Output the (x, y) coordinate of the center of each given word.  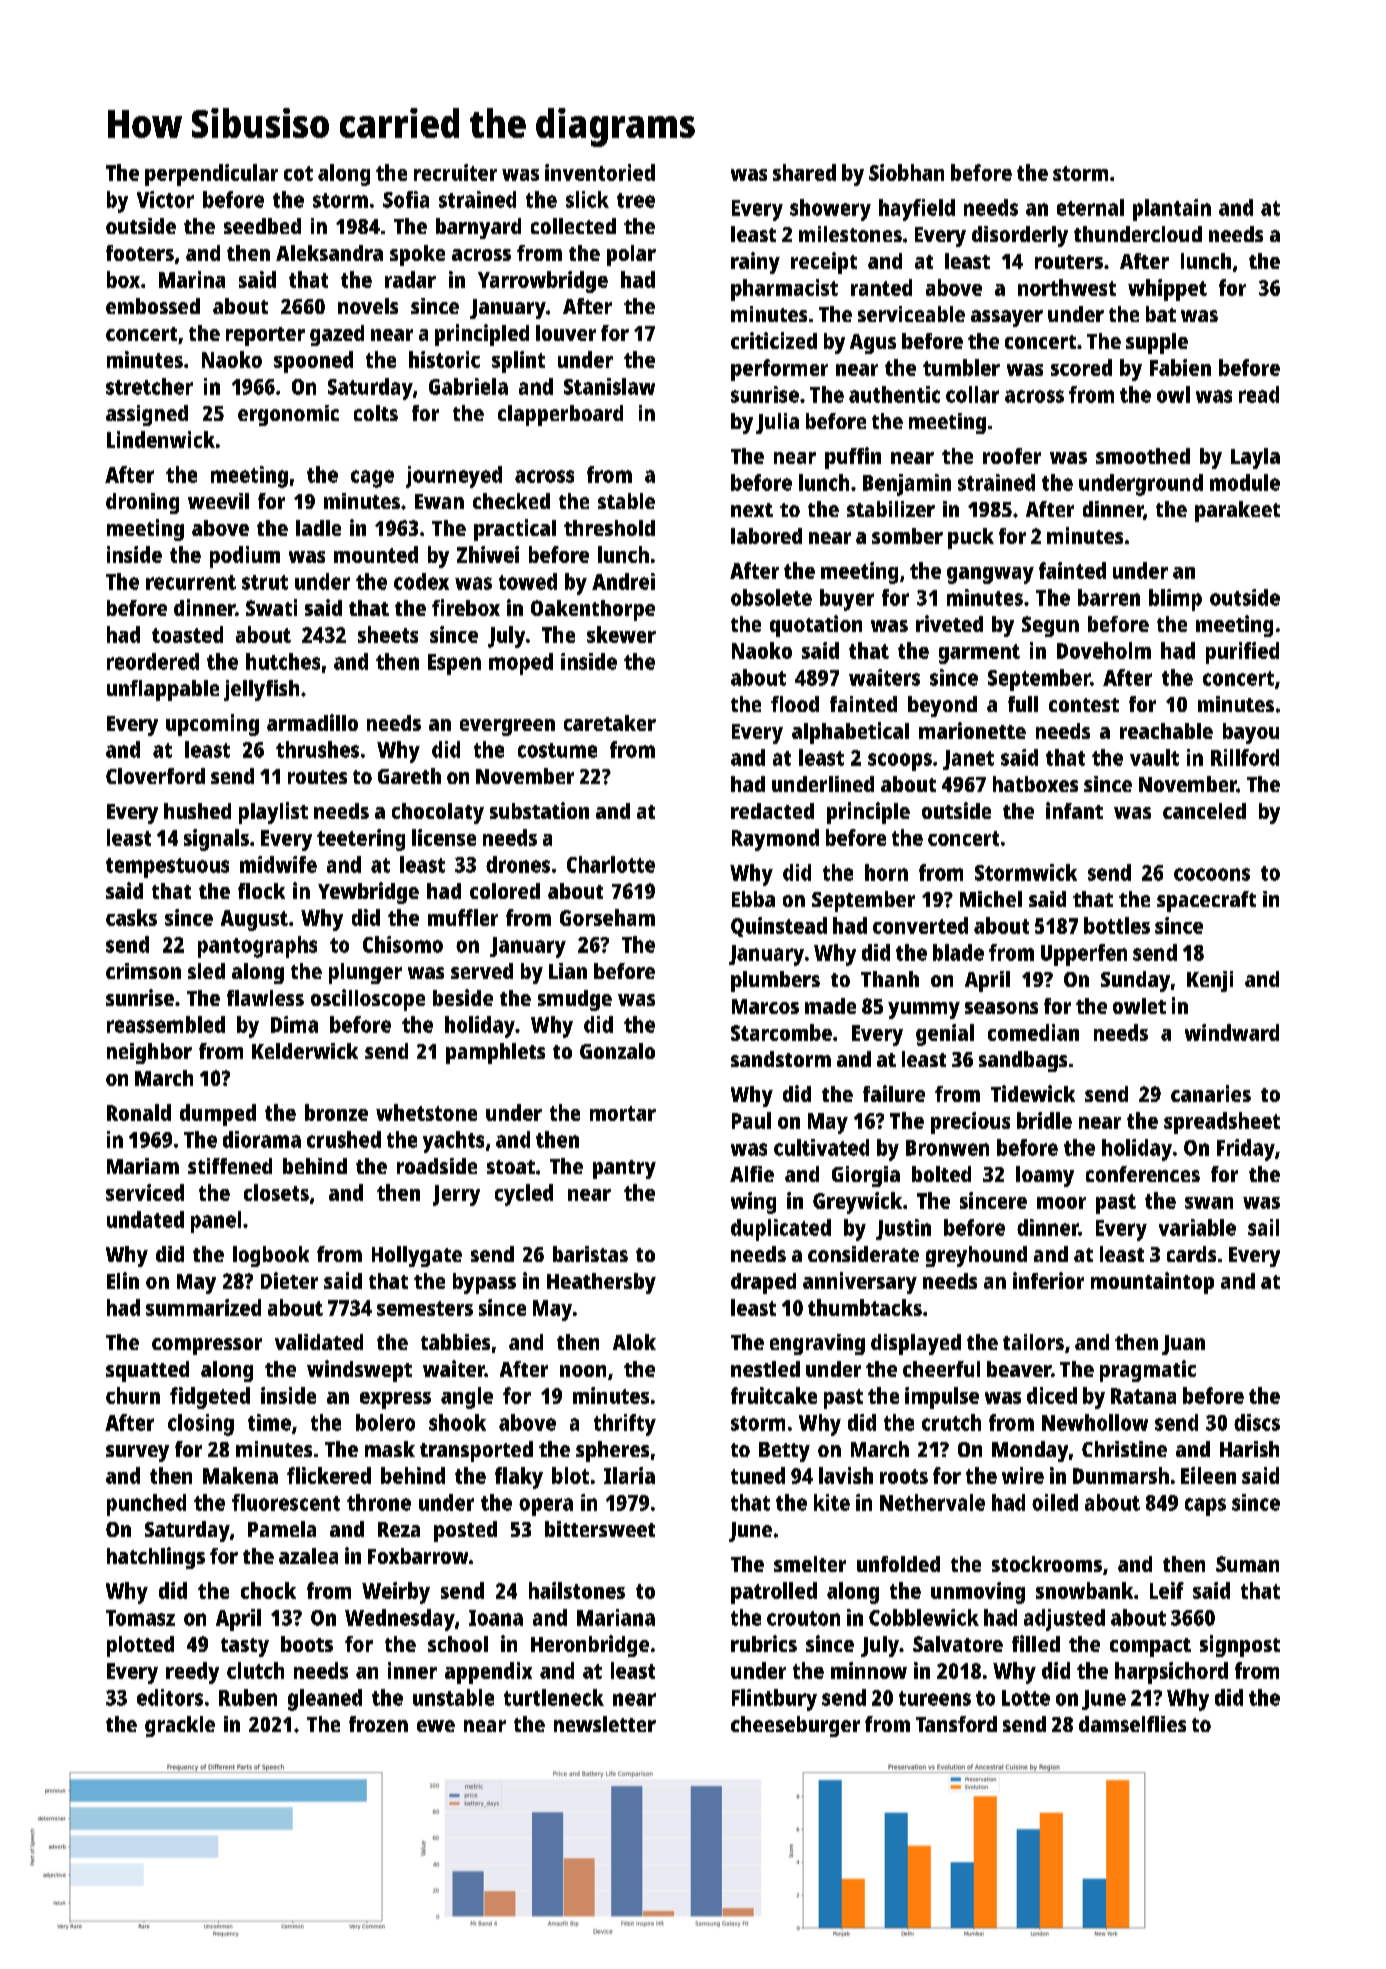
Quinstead (779, 927)
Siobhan (906, 172)
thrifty (625, 1425)
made (830, 1006)
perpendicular (211, 175)
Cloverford (155, 776)
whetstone (426, 1112)
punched (146, 1505)
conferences (1143, 1174)
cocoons (1212, 874)
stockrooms (1047, 1564)
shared (804, 172)
